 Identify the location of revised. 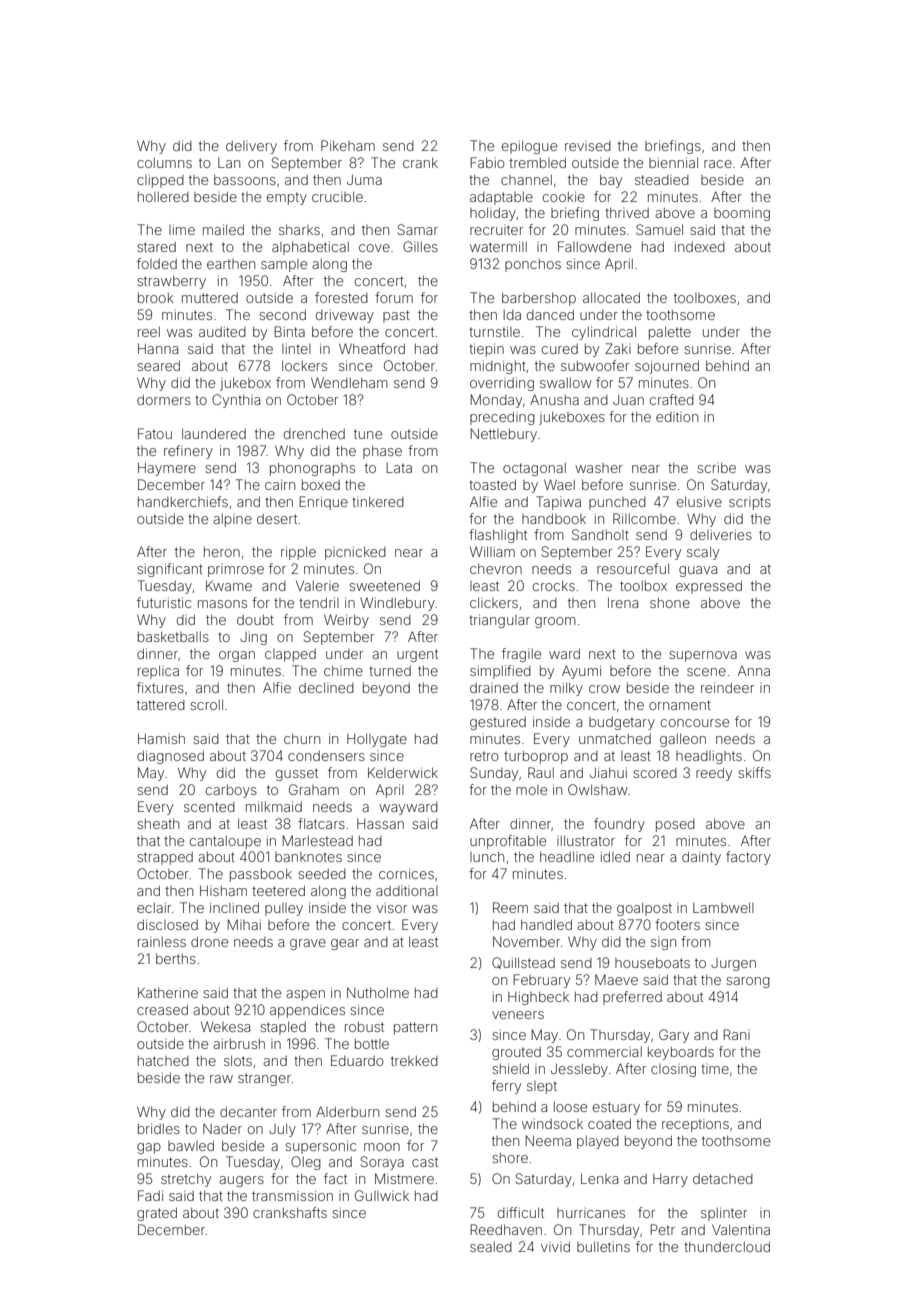
(588, 146).
